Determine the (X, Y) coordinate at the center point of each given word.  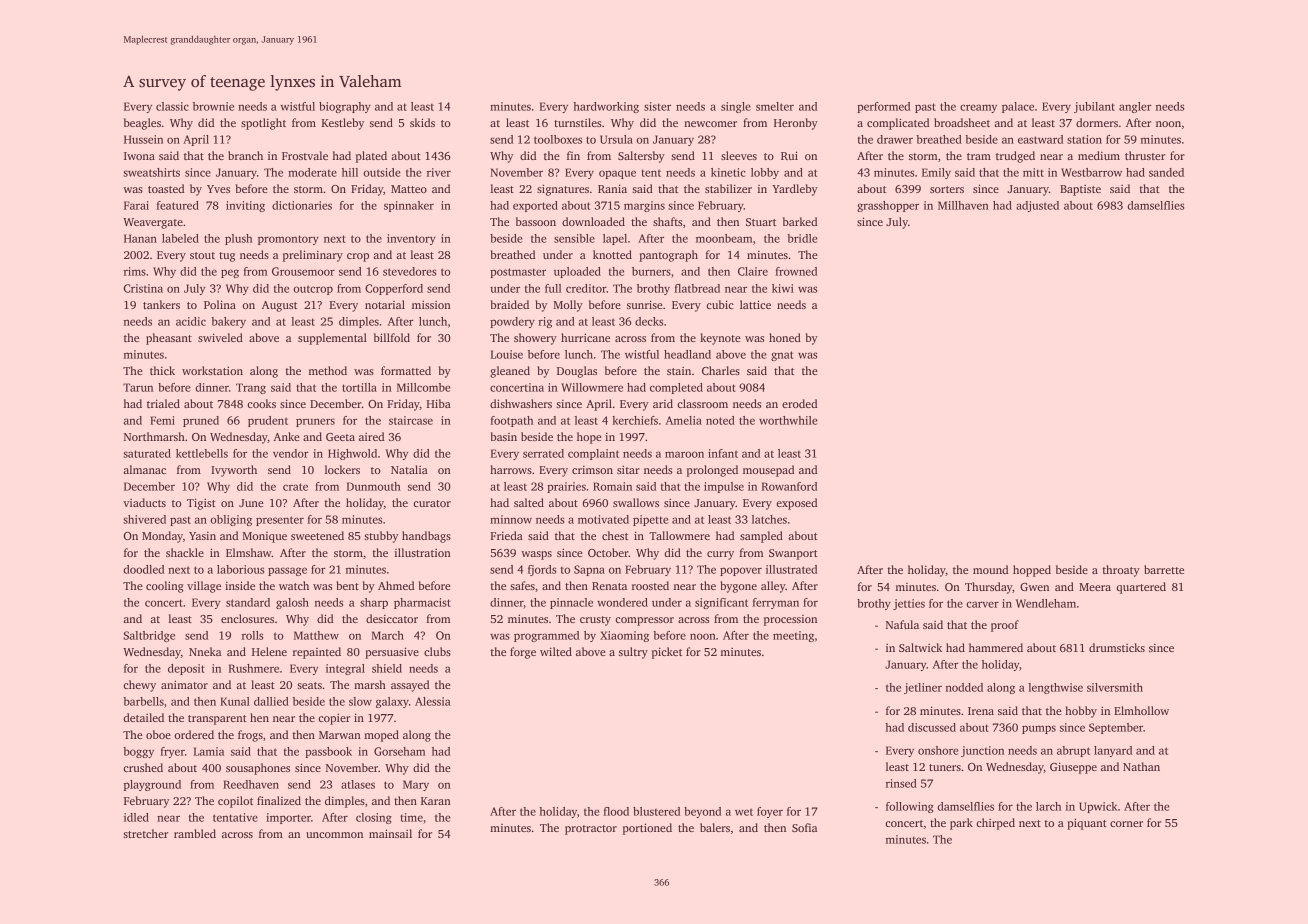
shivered (144, 519)
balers (715, 827)
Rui (789, 155)
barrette (1164, 569)
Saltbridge (149, 636)
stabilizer (728, 188)
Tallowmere (679, 535)
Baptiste (1080, 190)
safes (522, 585)
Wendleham (1046, 603)
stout (202, 255)
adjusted (1037, 206)
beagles (142, 124)
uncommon (334, 835)
